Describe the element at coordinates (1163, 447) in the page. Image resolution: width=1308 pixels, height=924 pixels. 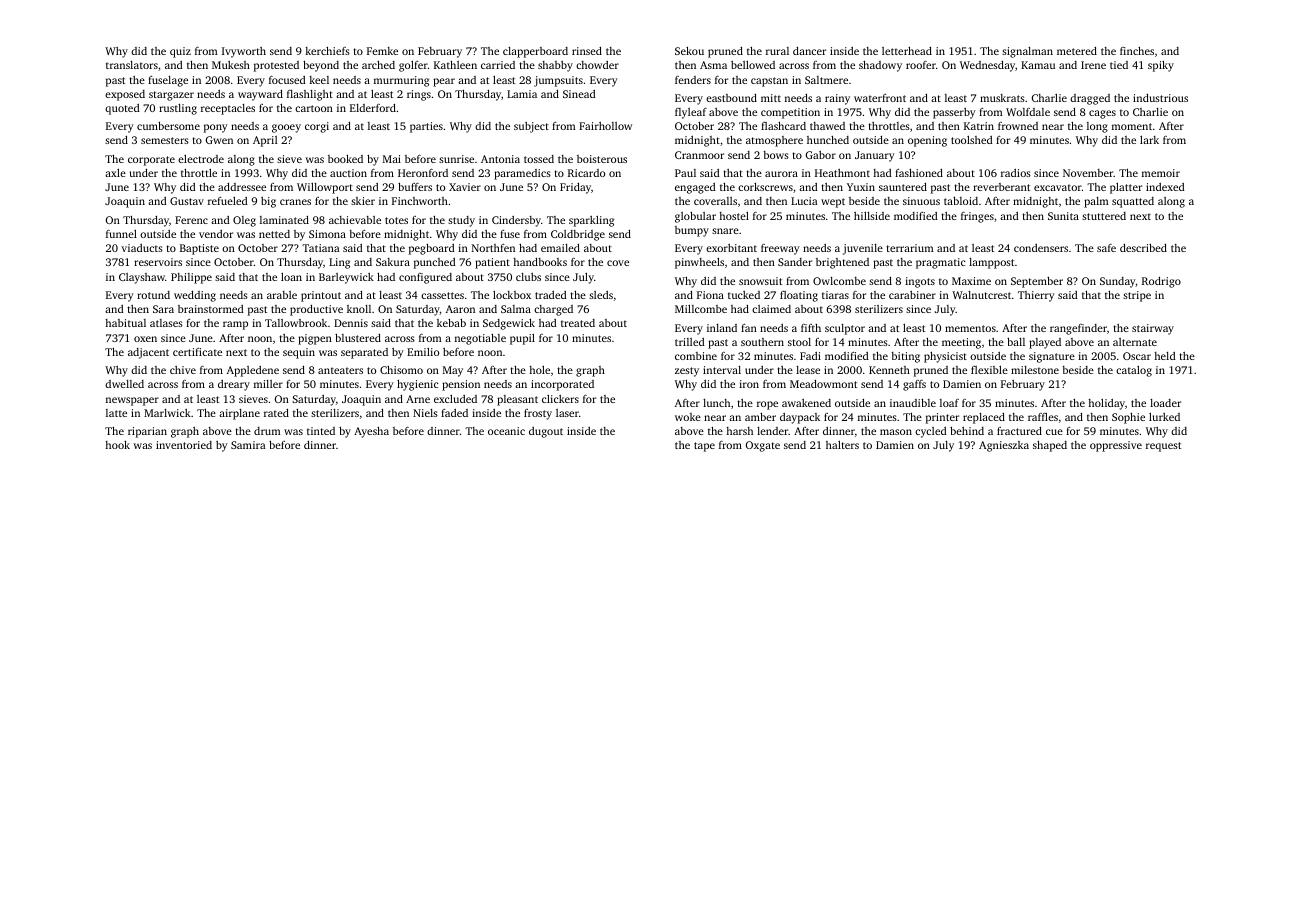
I see `request` at that location.
